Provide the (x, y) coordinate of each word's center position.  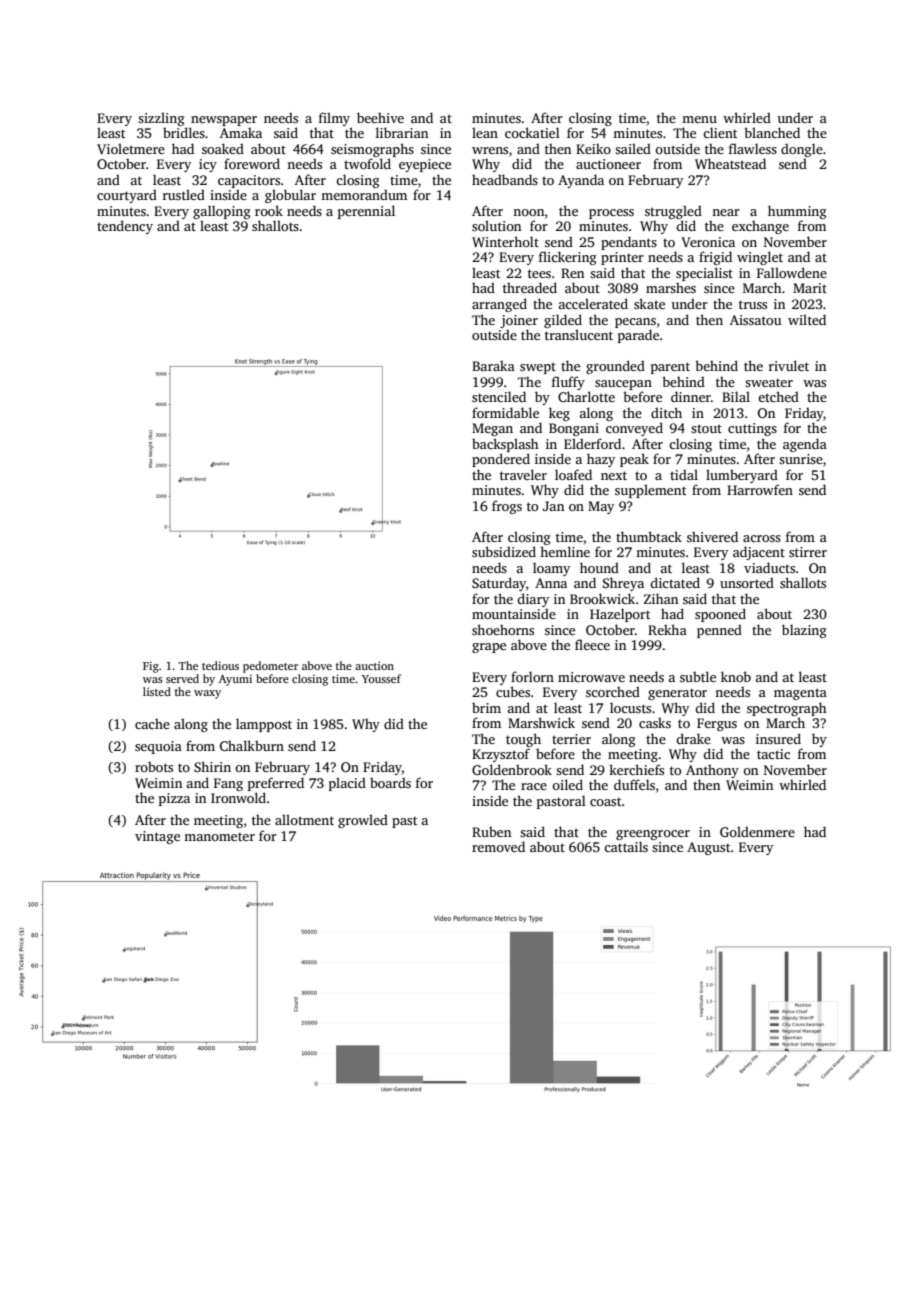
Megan (492, 429)
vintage (157, 837)
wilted (807, 319)
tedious (220, 665)
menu (699, 119)
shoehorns (503, 629)
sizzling (161, 119)
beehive (380, 117)
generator (677, 694)
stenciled (499, 396)
